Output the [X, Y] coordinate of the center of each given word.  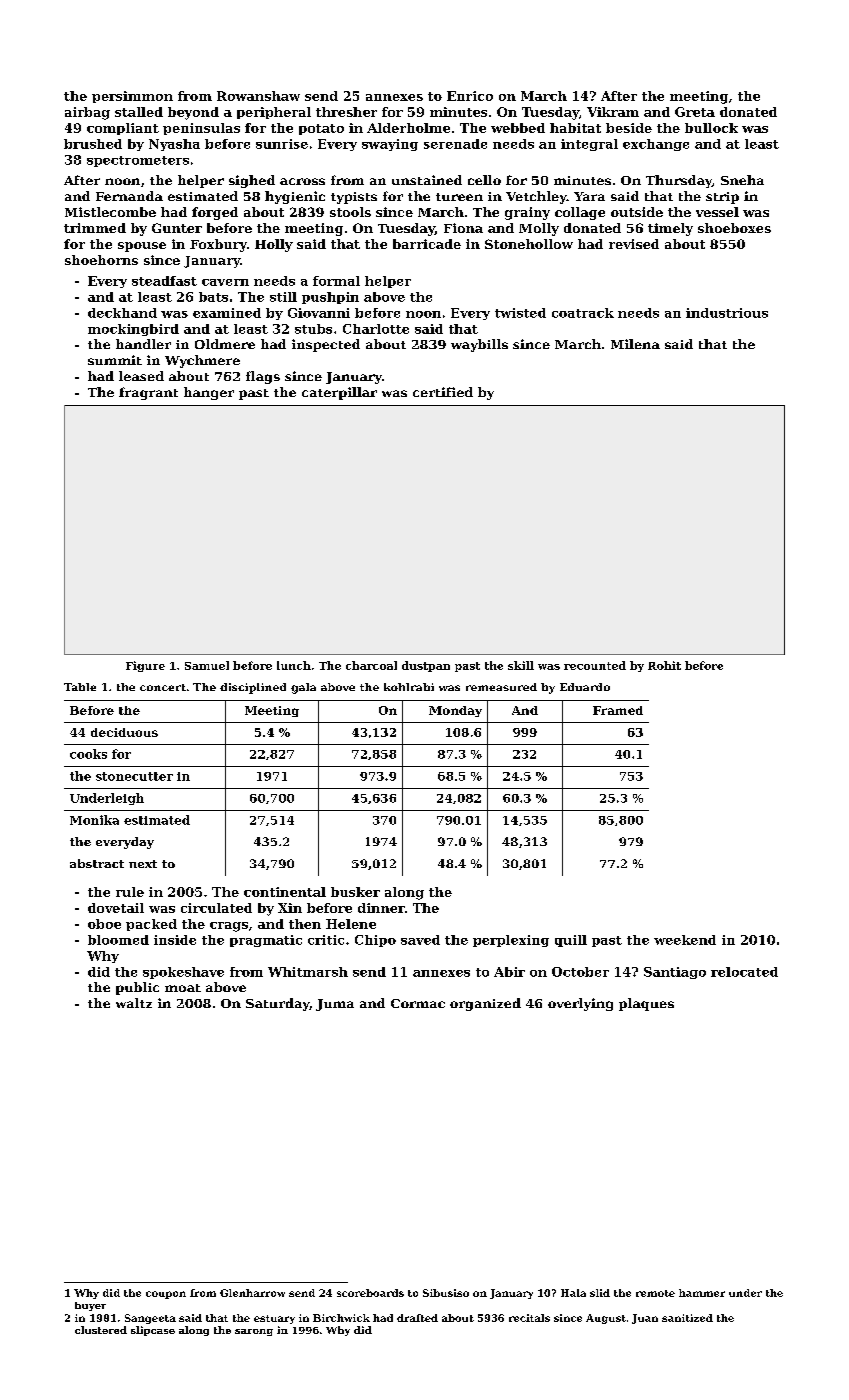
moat [183, 988]
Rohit [664, 665]
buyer [90, 1306]
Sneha [742, 180]
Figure [145, 666]
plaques [646, 1004]
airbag [87, 113]
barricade [427, 244]
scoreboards [370, 1293]
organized [485, 1004]
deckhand [122, 313]
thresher [346, 112]
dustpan [426, 666]
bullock [711, 128]
